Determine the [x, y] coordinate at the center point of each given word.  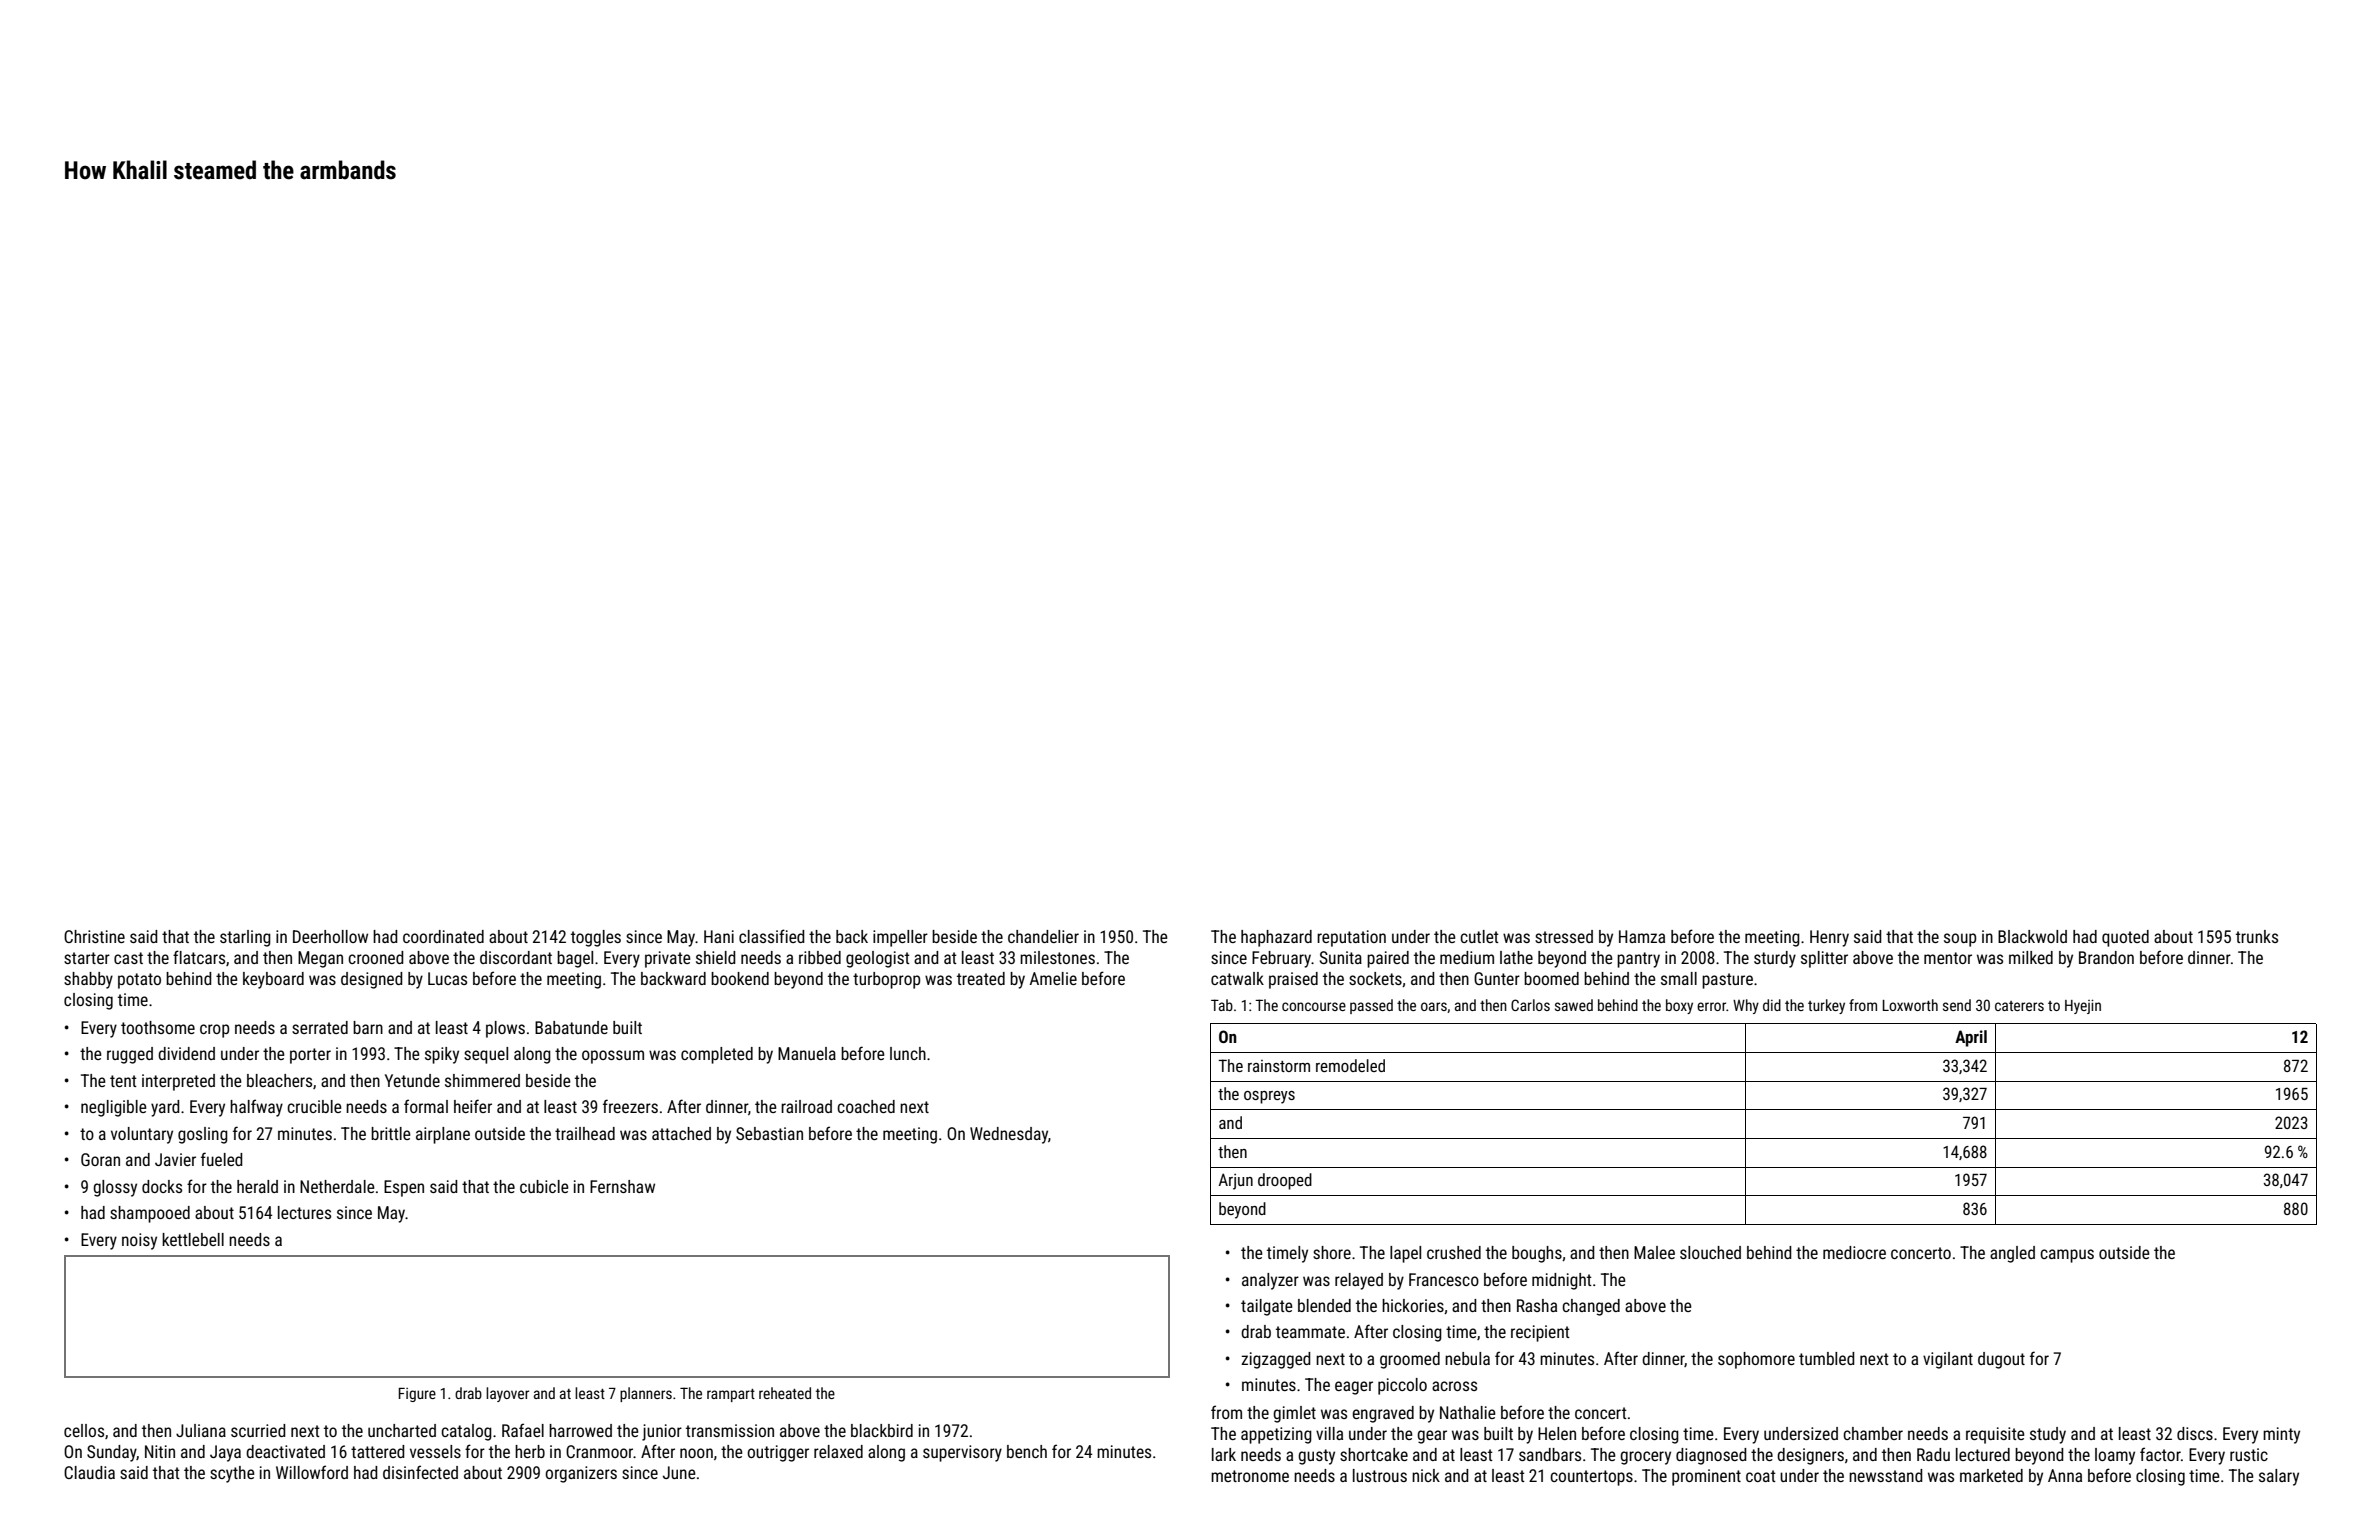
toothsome [158, 1027]
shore [1332, 1252]
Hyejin [2083, 1006]
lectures [304, 1212]
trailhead [585, 1133]
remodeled [1350, 1065]
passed [1371, 1006]
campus [2067, 1256]
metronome [1250, 1476]
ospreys [1269, 1097]
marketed [1991, 1475]
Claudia [89, 1472]
